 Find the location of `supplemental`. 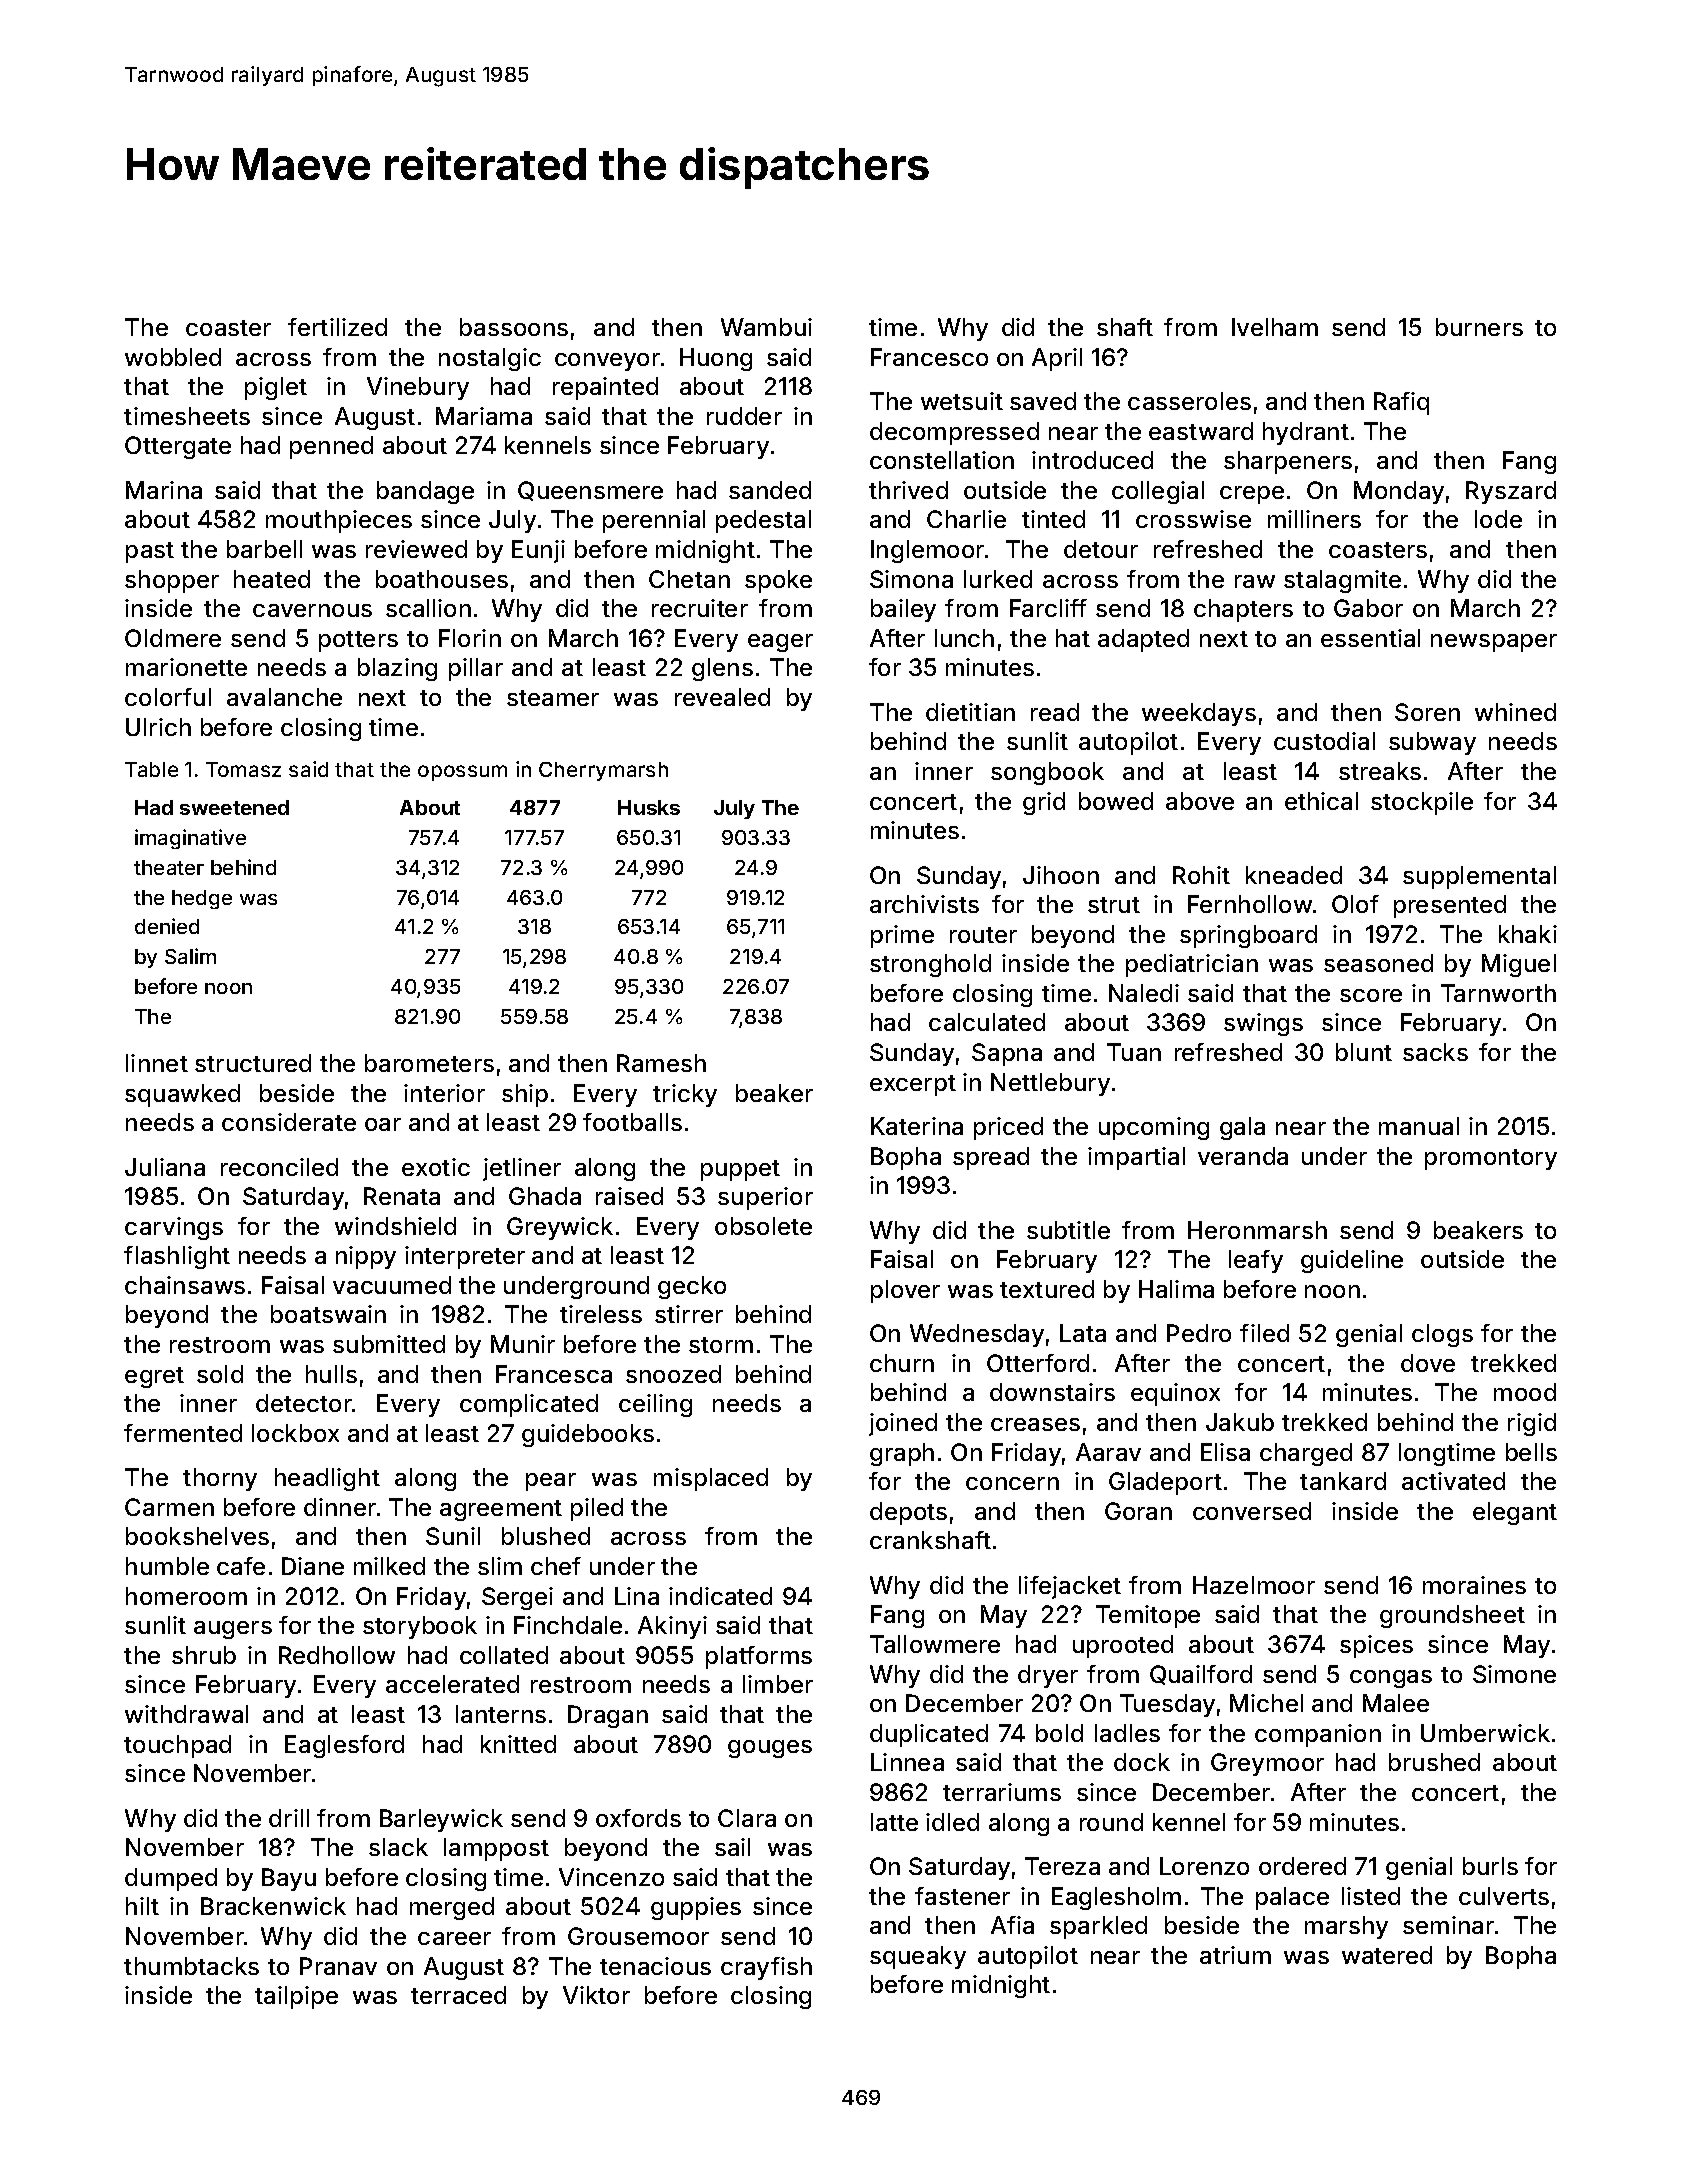

supplemental is located at coordinates (1479, 877).
